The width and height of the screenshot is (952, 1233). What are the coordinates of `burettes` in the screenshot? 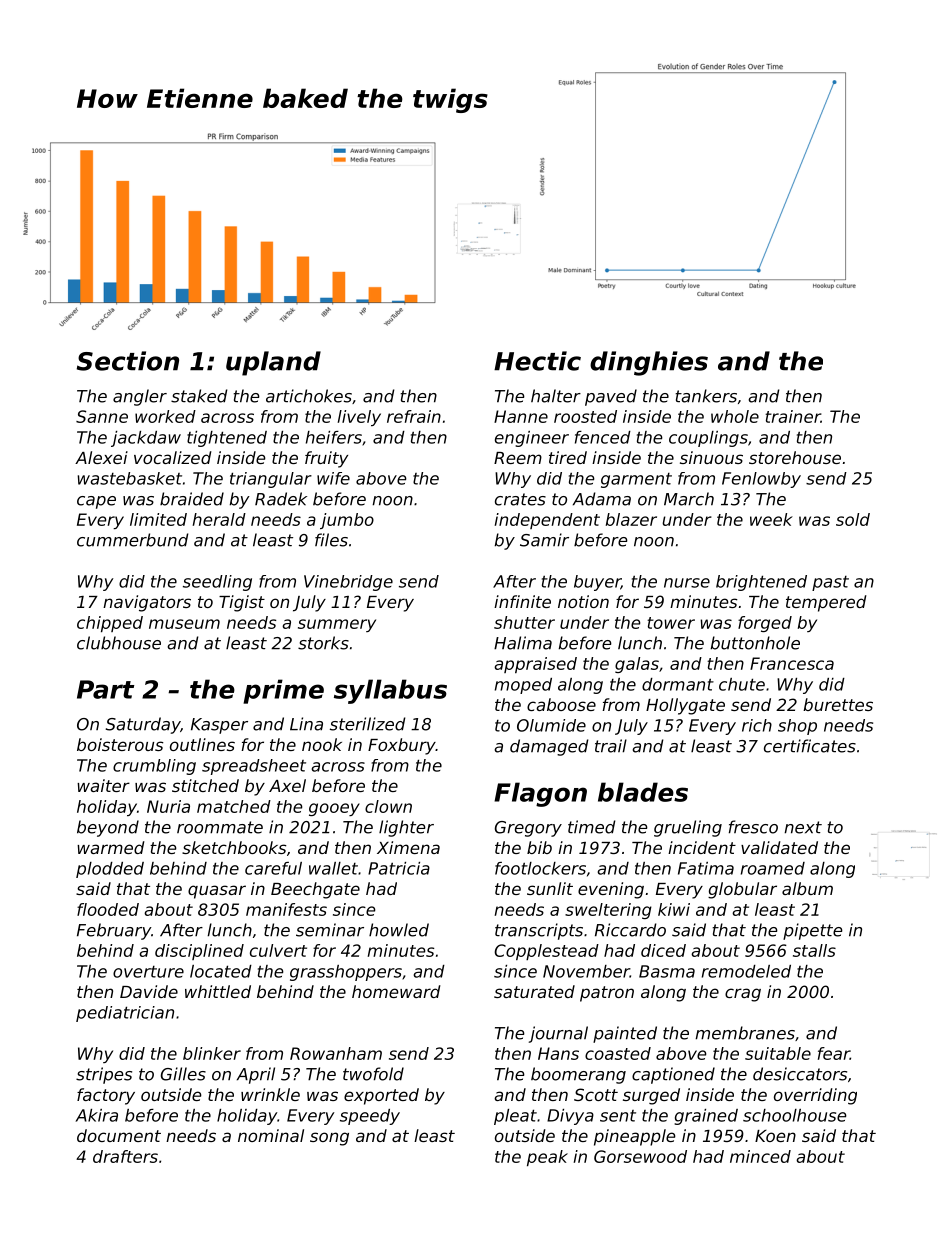 It's located at (838, 704).
